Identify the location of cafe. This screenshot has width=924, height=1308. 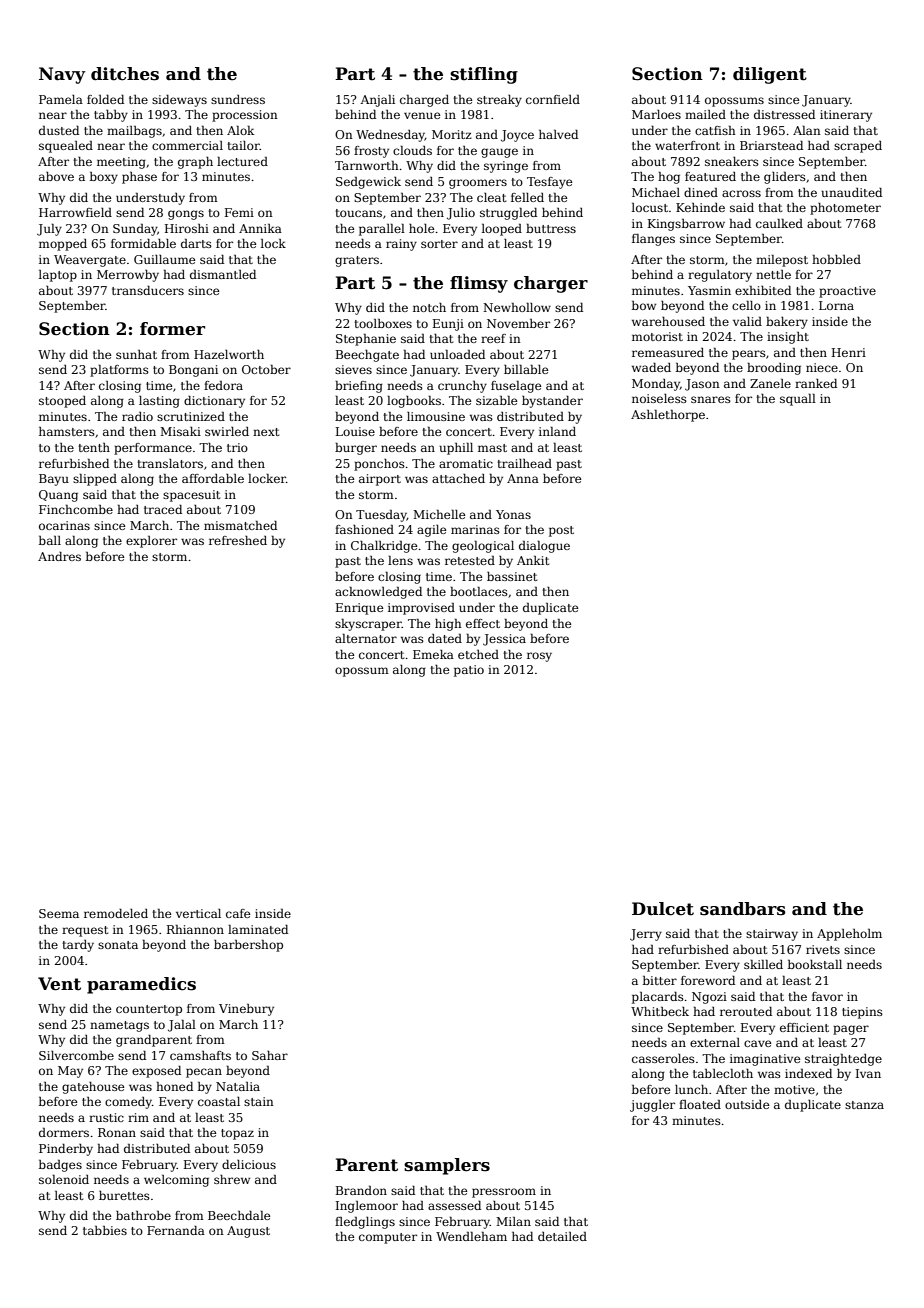
(238, 913).
